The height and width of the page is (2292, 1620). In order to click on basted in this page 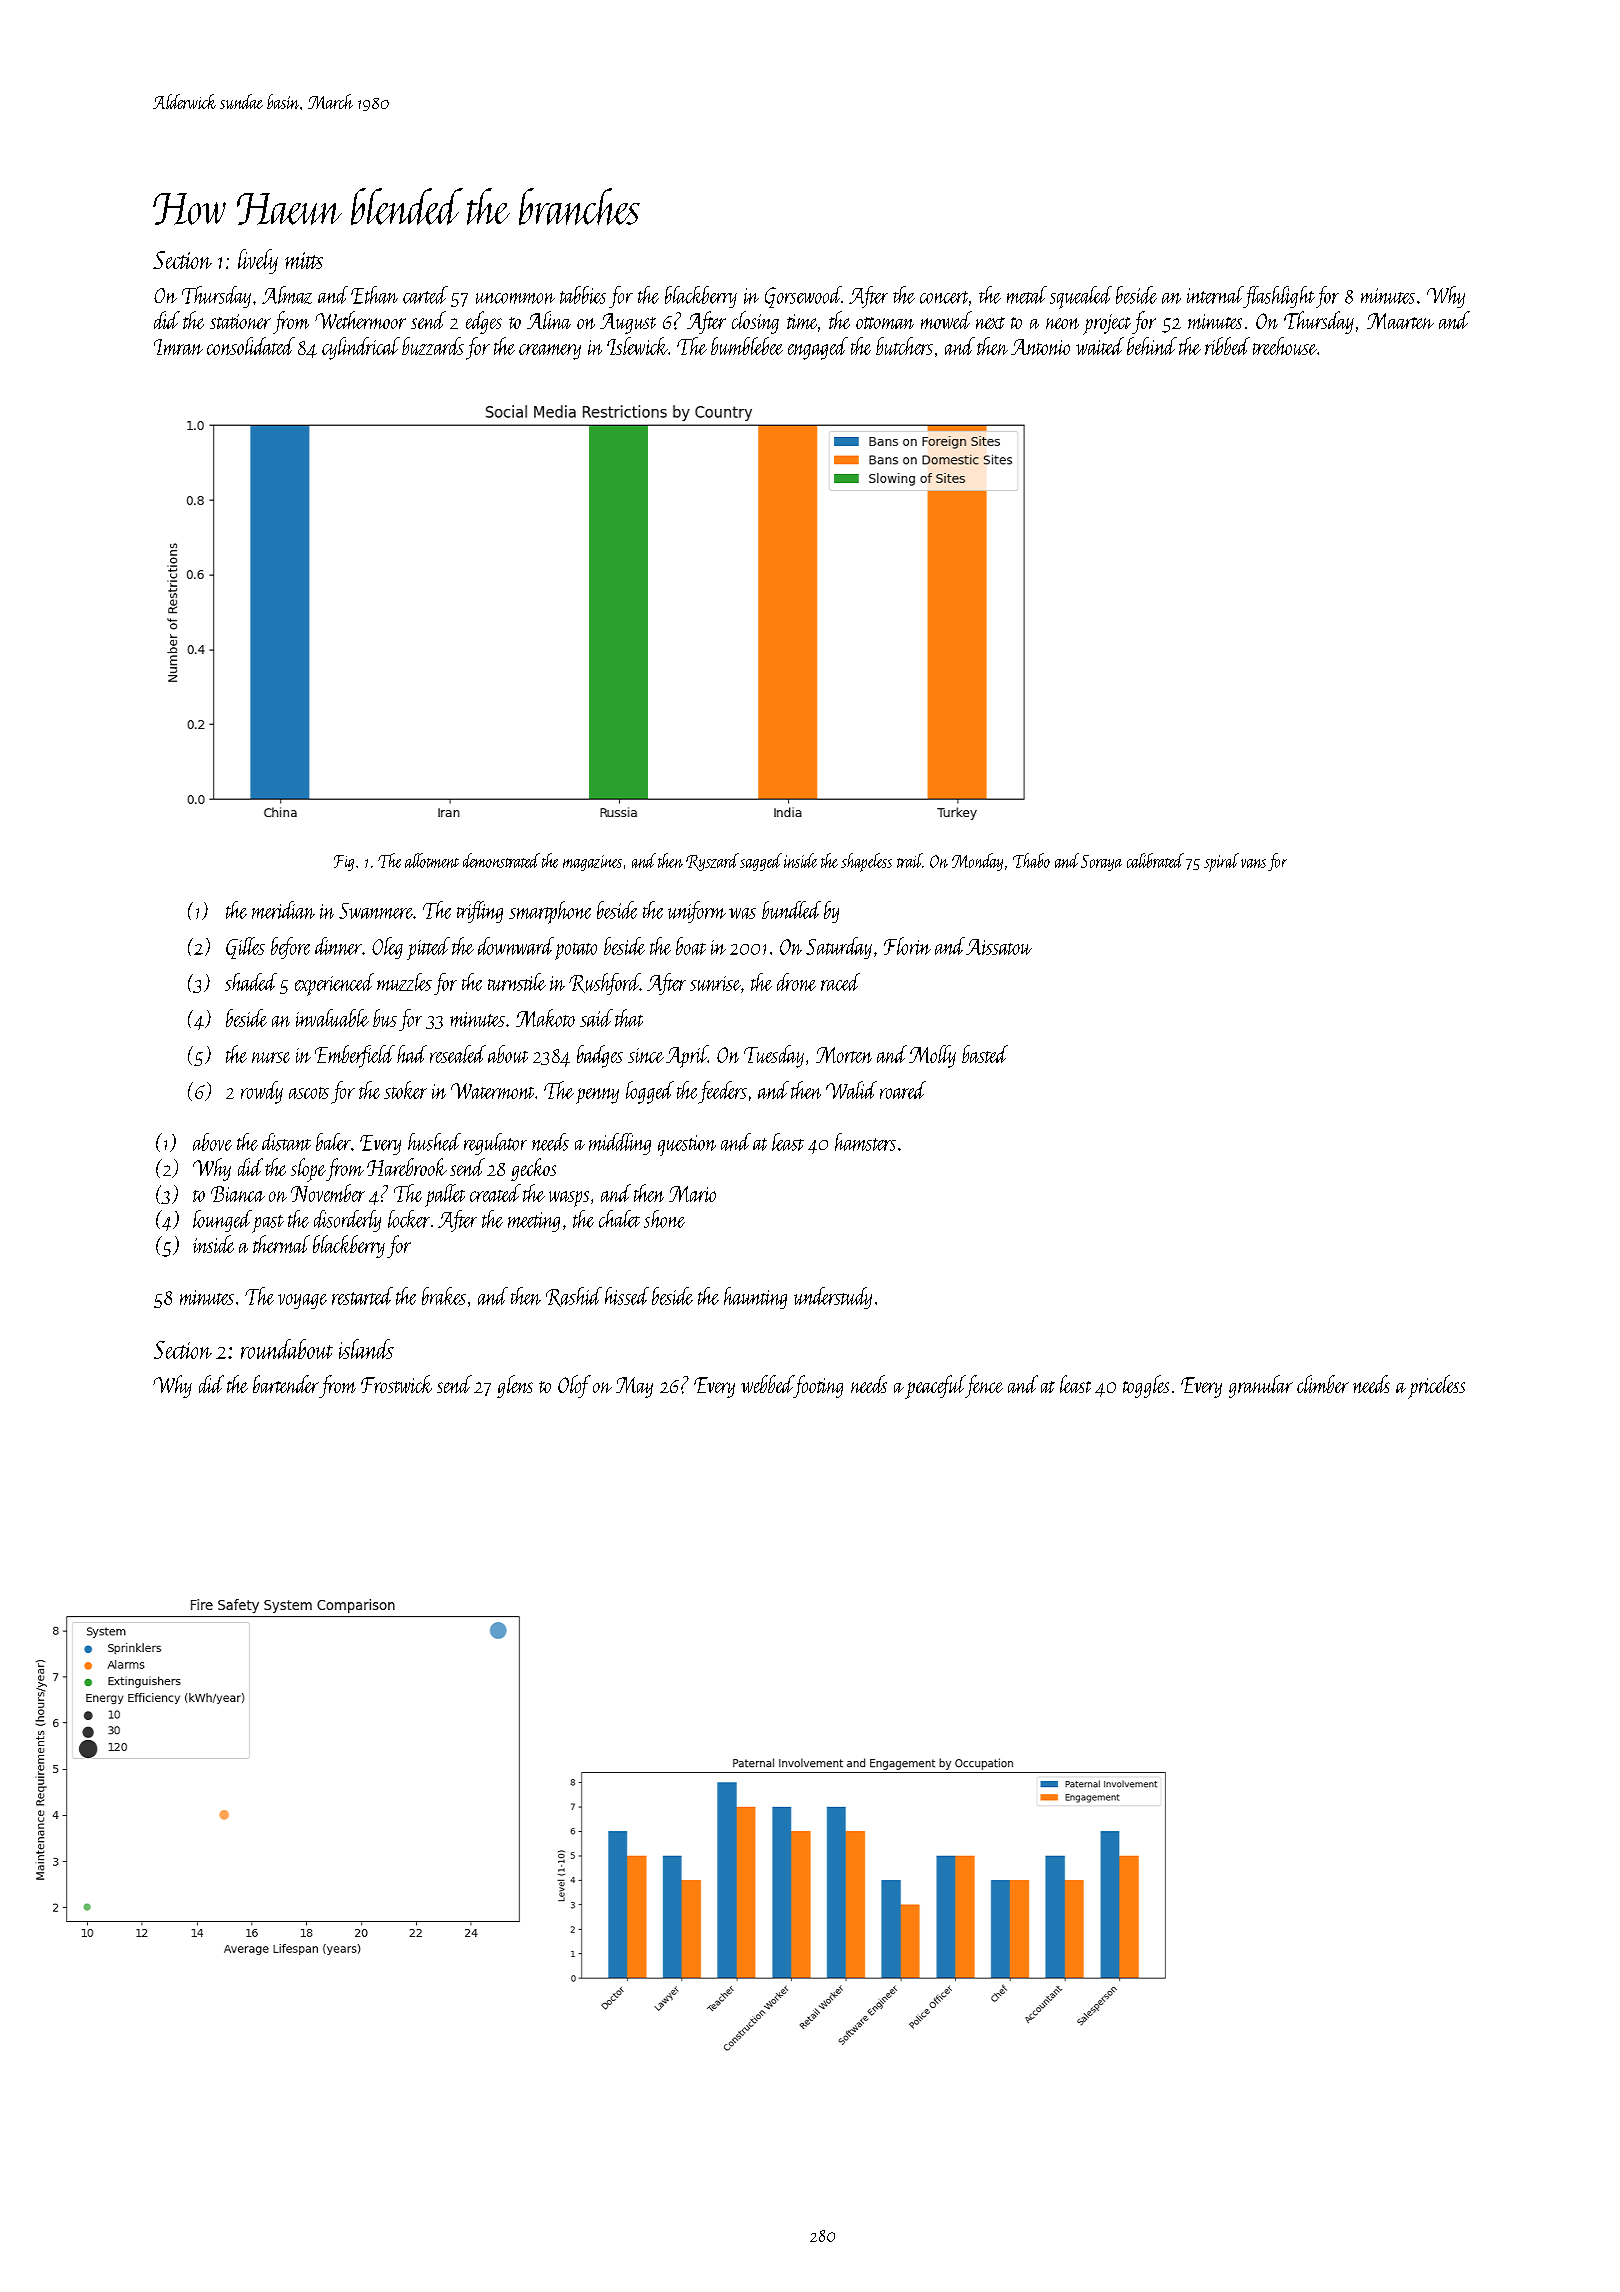, I will do `click(985, 1054)`.
